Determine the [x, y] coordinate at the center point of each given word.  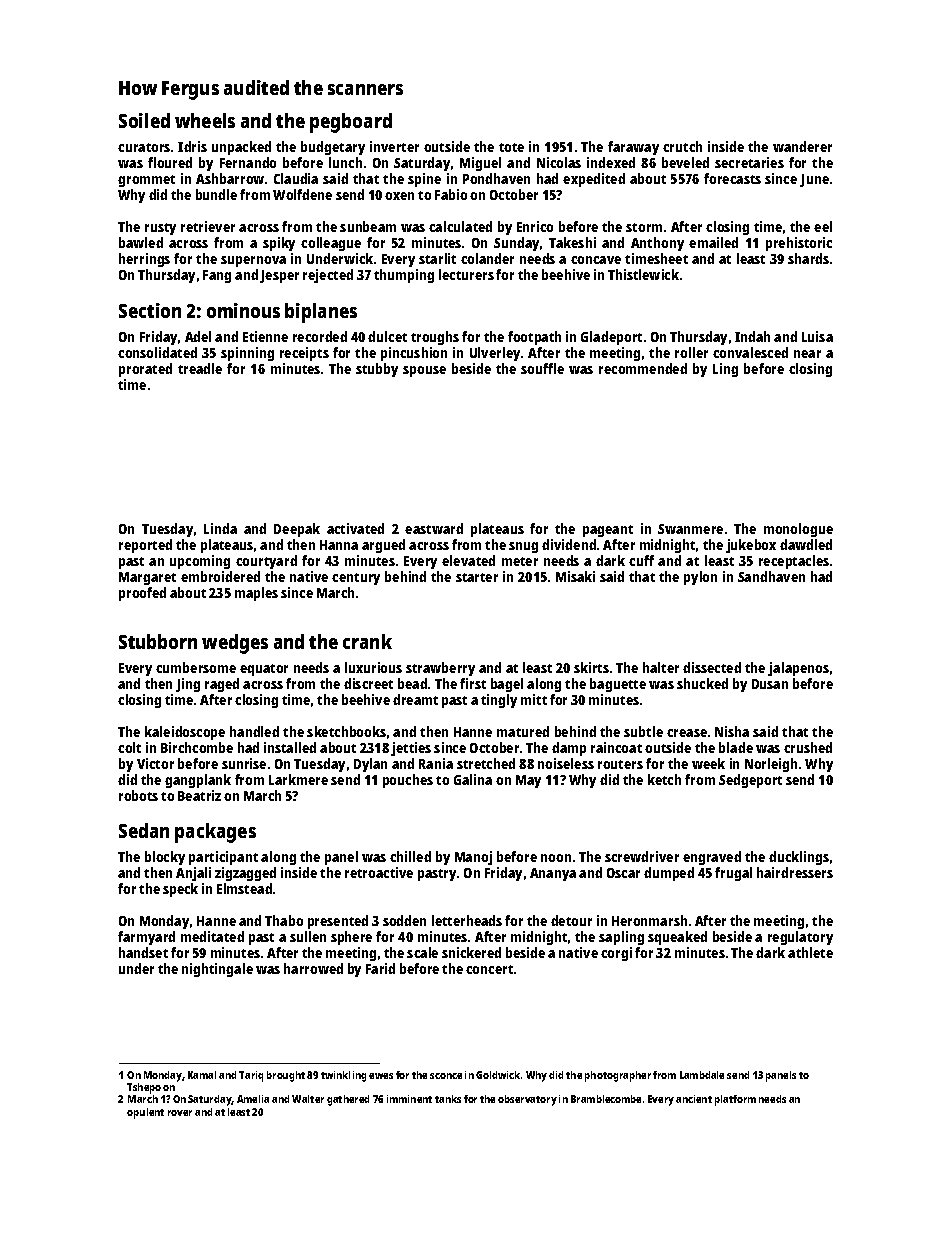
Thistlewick [643, 274]
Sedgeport [750, 781]
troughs [435, 338]
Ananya [553, 874]
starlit [437, 258]
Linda [220, 528]
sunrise [244, 763]
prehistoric [799, 244]
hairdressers [795, 872]
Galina [473, 779]
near [807, 354]
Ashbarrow [230, 178]
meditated [212, 936]
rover [180, 1113]
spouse [424, 371]
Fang [217, 276]
